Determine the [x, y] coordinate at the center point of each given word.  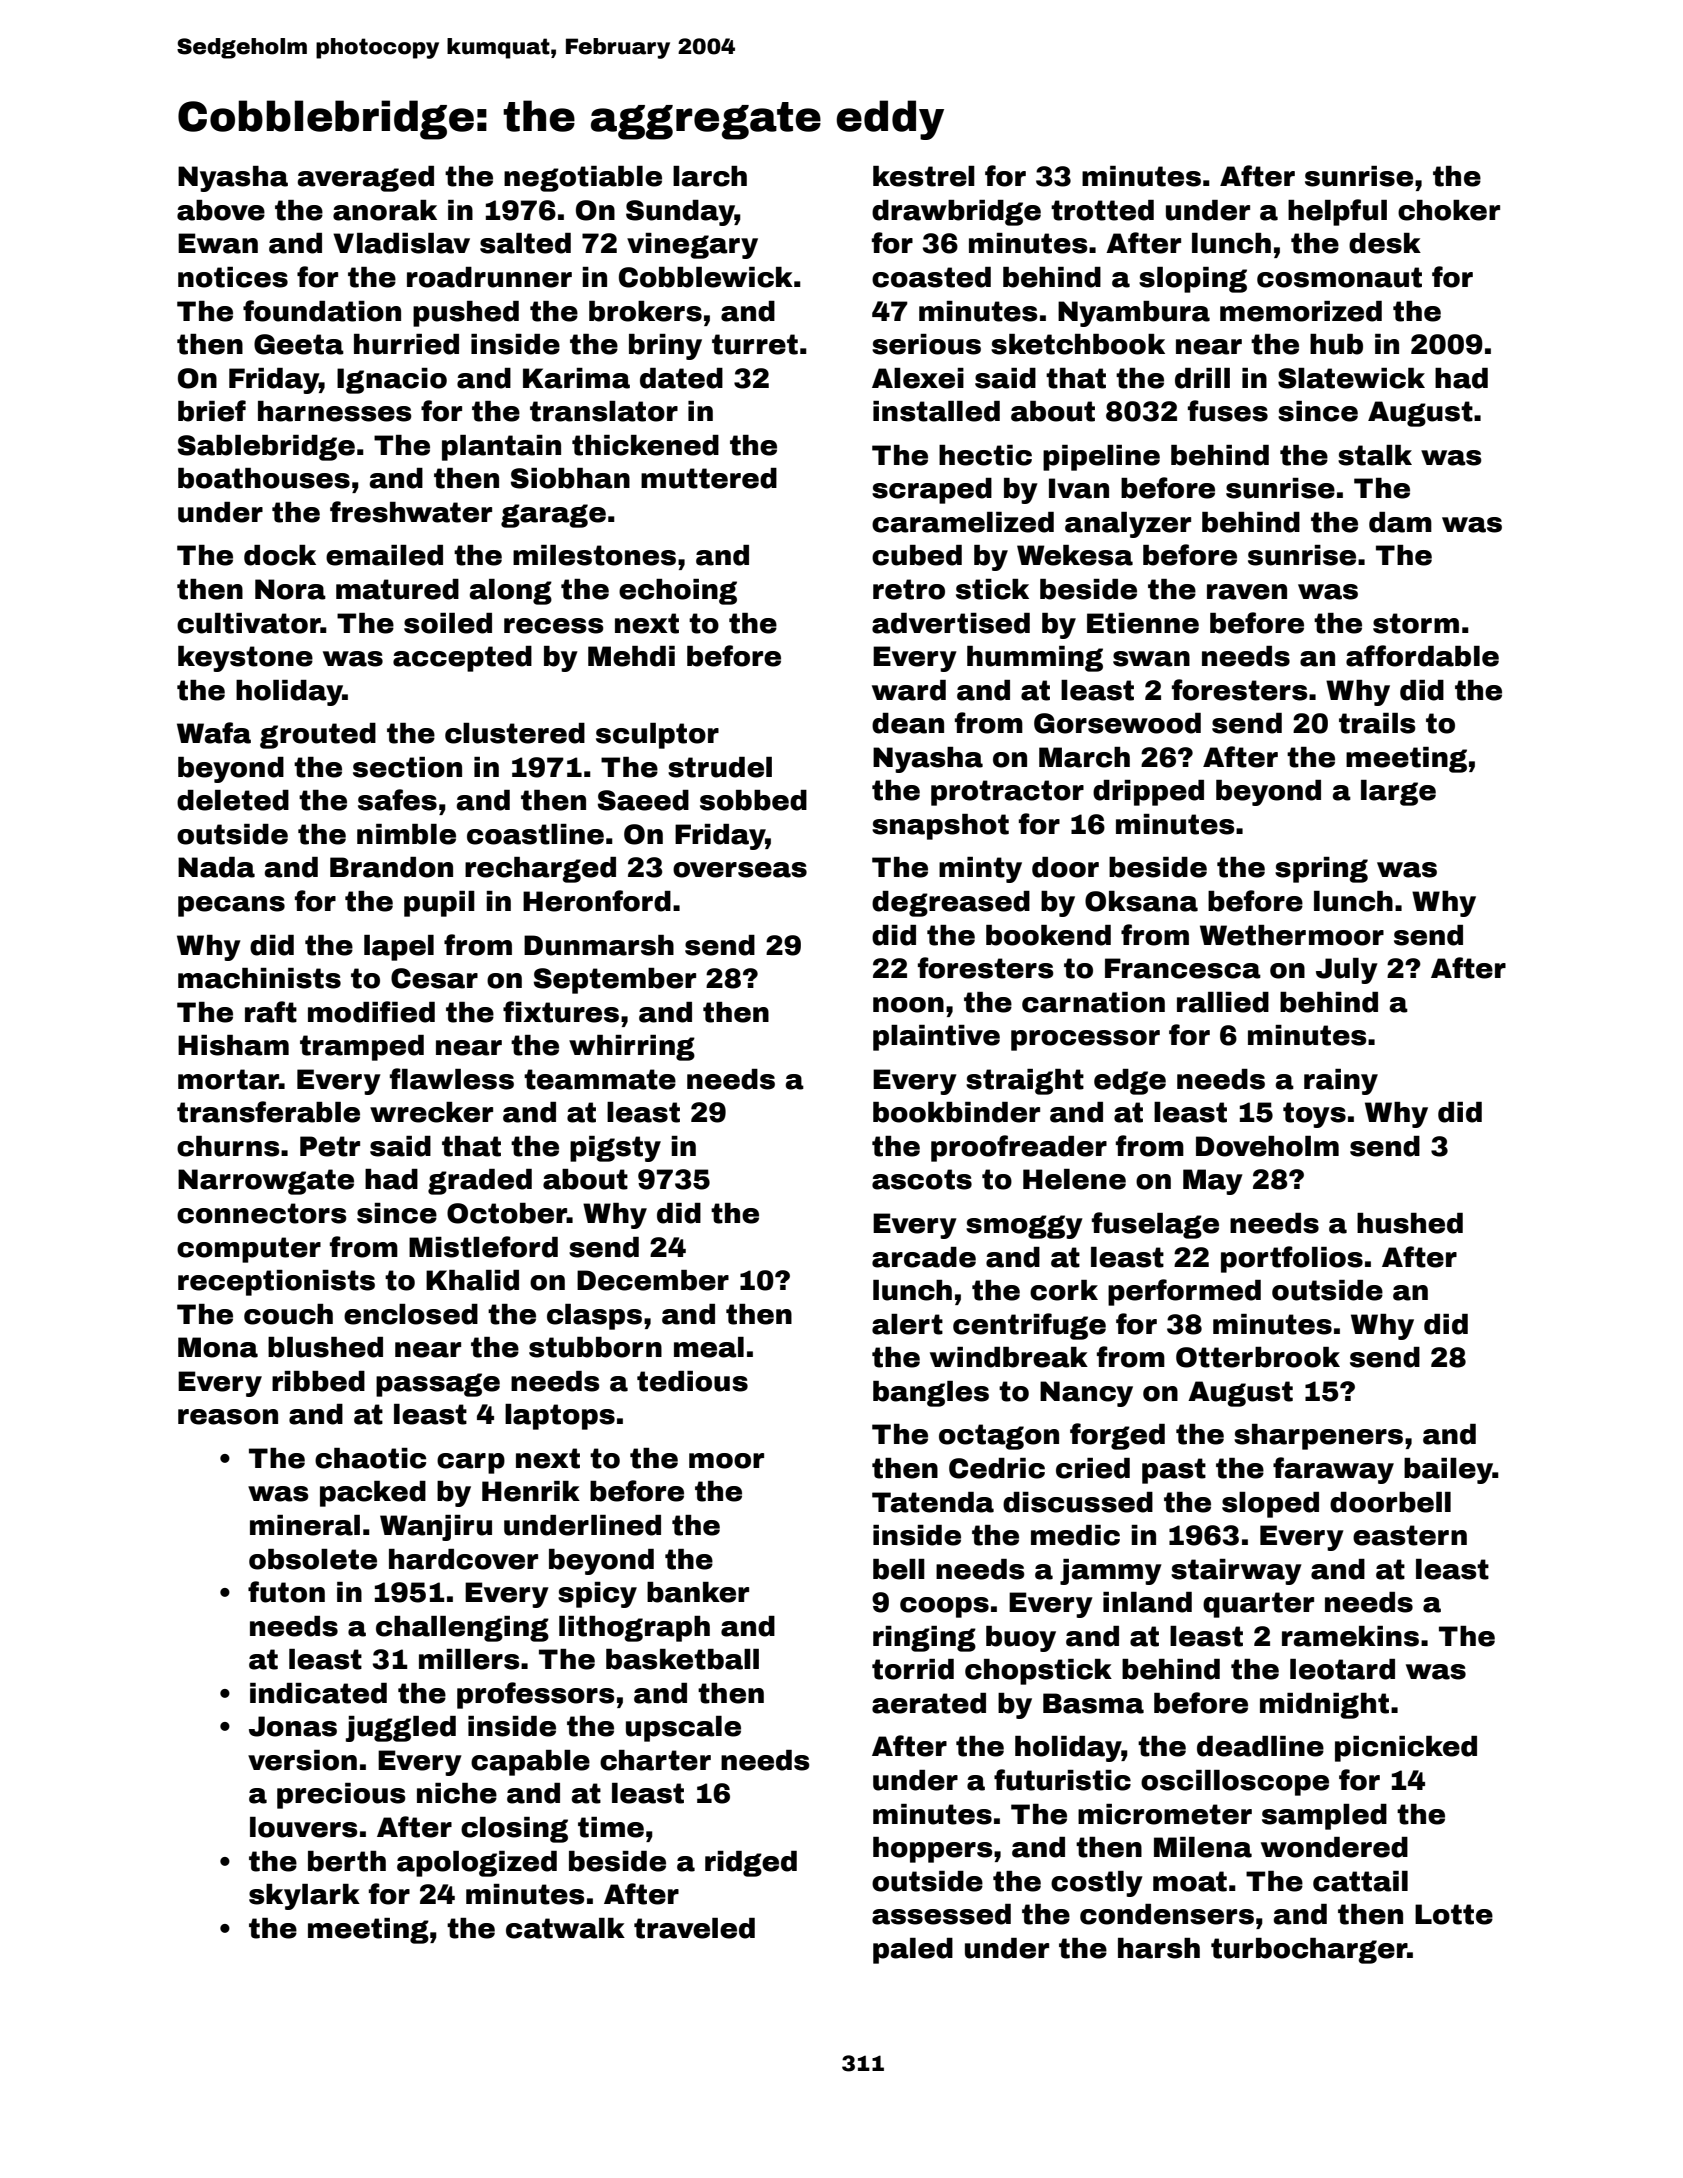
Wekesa [1075, 555]
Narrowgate [266, 1182]
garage [553, 516]
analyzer [1128, 525]
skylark [304, 1897]
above [221, 210]
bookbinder [956, 1112]
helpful [1337, 212]
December [653, 1280]
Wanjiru [436, 1528]
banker [698, 1592]
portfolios [1292, 1259]
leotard [1342, 1669]
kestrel [924, 176]
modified [371, 1012]
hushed [1410, 1223]
